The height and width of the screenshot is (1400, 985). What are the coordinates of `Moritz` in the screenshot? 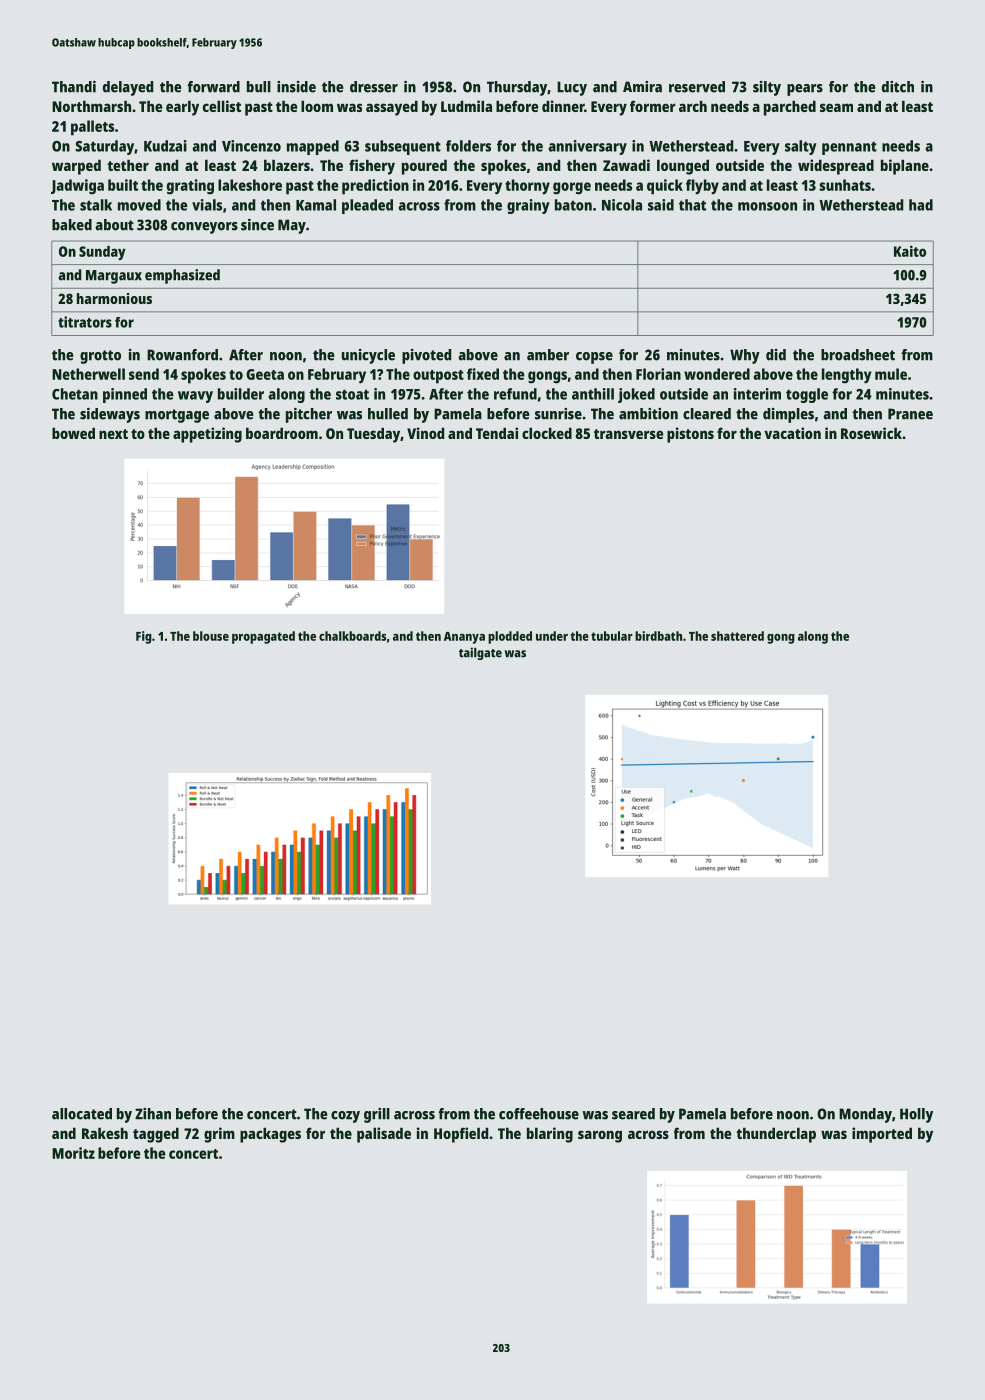 It's located at (73, 1153).
